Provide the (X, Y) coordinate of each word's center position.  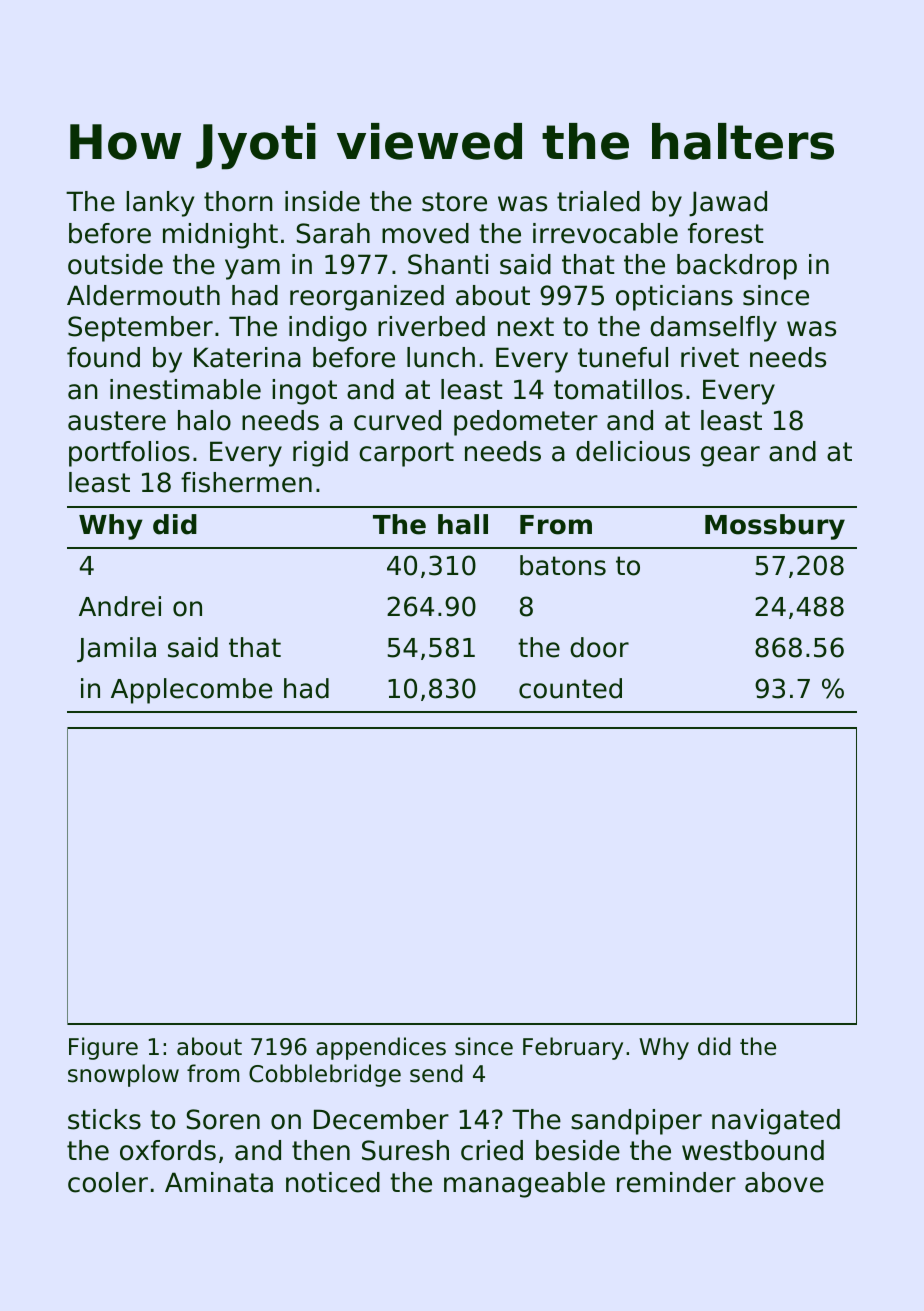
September (140, 329)
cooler (108, 1182)
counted (570, 688)
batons (563, 565)
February (573, 1048)
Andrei (120, 606)
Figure (103, 1048)
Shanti (448, 264)
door (599, 647)
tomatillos (618, 389)
